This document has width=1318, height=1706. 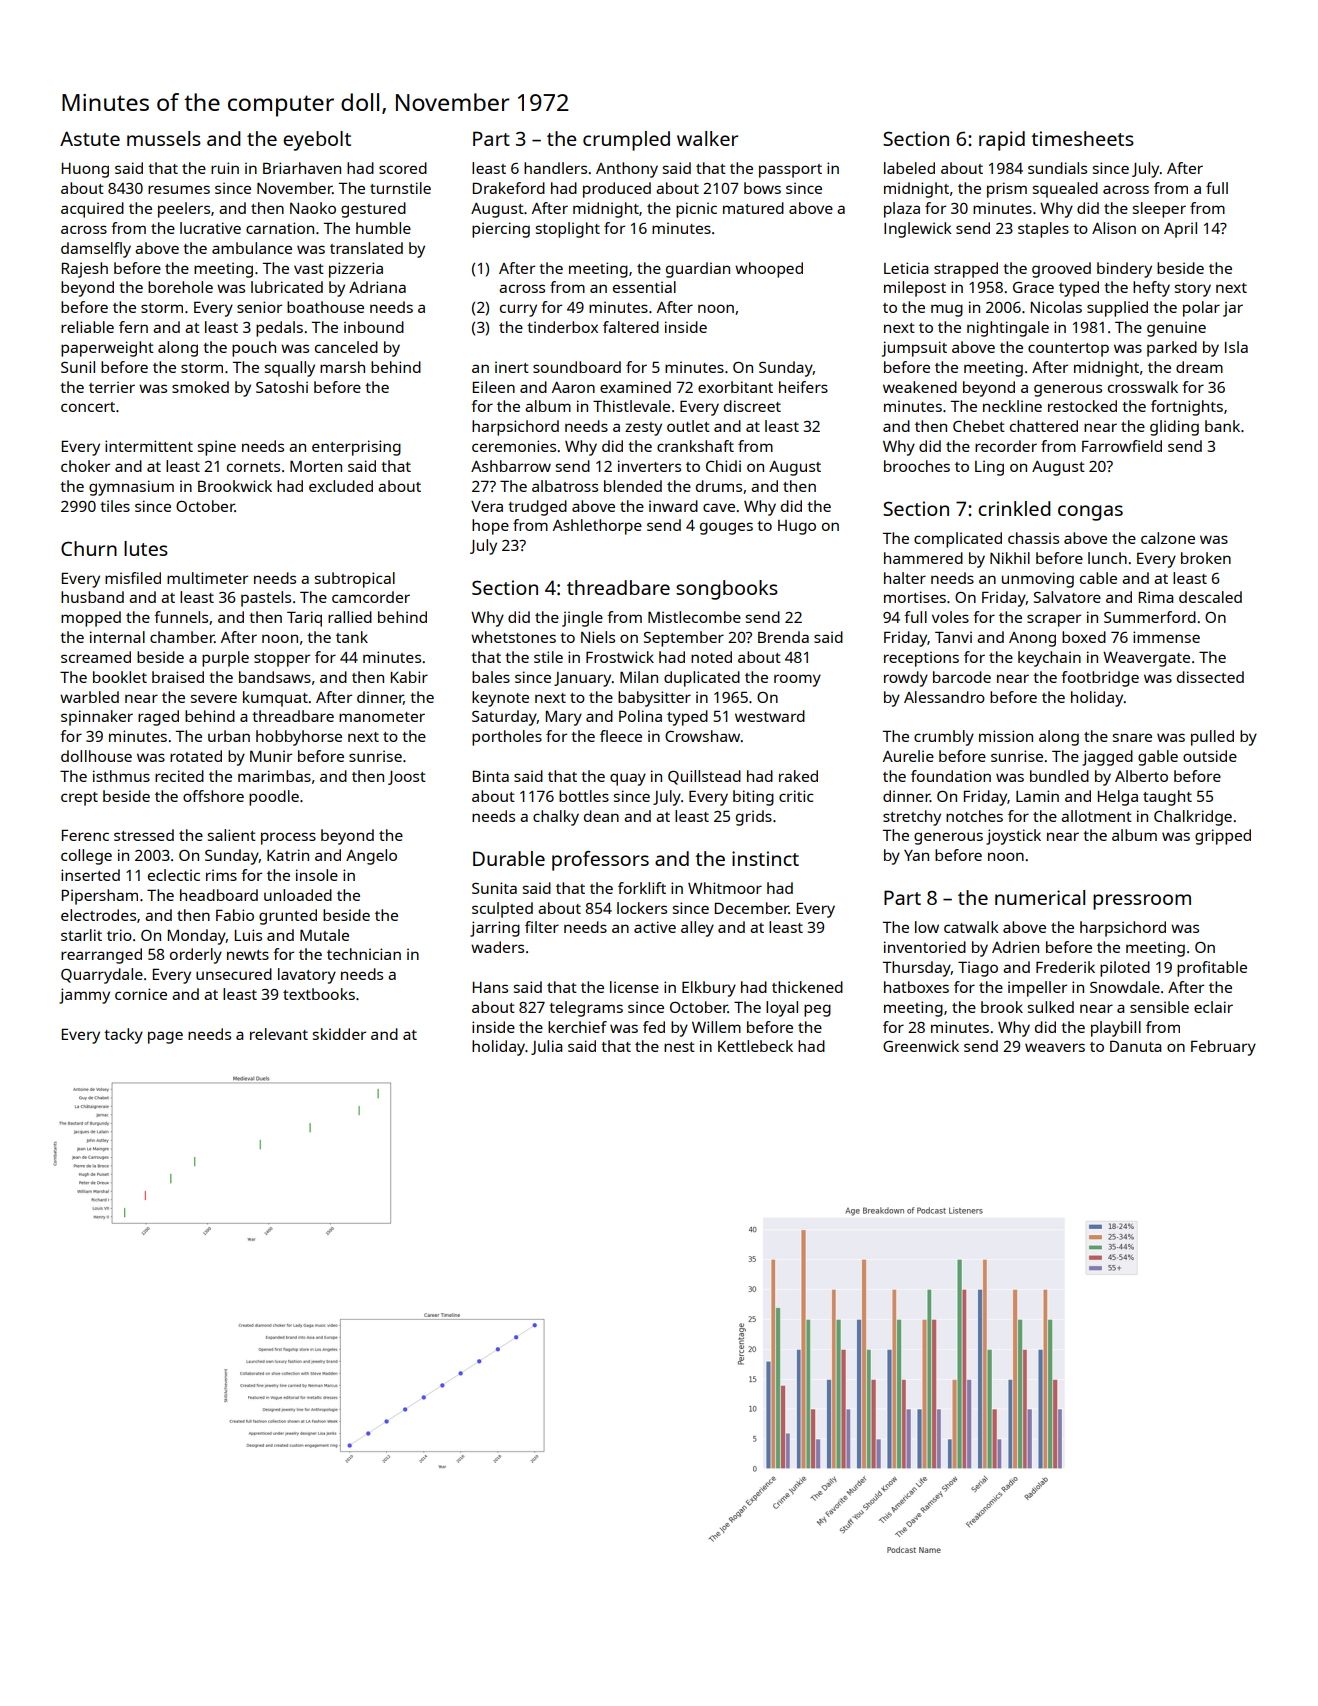 What do you see at coordinates (97, 718) in the document?
I see `spinnaker` at bounding box center [97, 718].
